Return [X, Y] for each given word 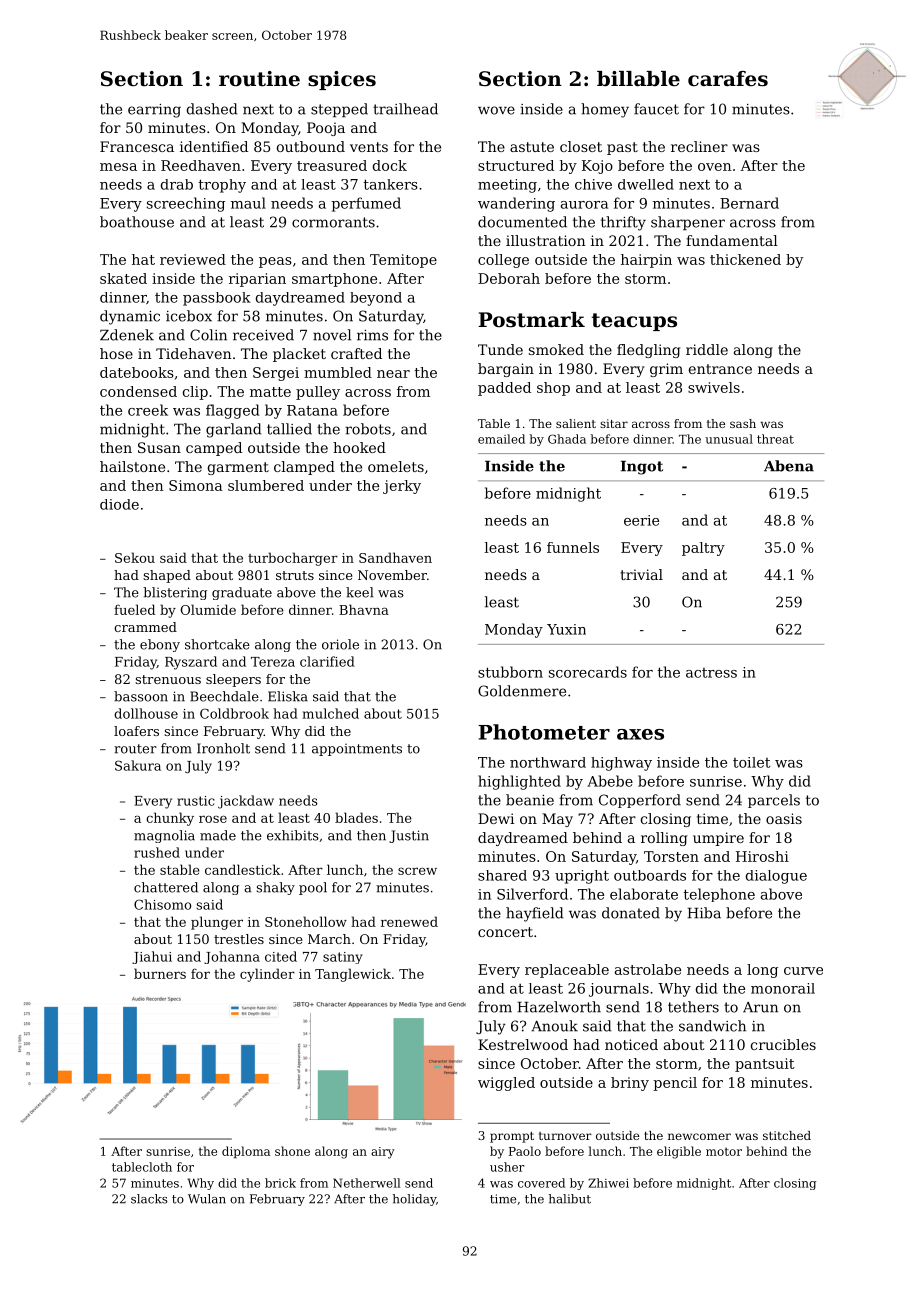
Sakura [138, 765]
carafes [728, 79]
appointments [357, 750]
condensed [138, 391]
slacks [149, 1199]
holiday [414, 1200]
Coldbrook [234, 713]
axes [640, 734]
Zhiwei [608, 1183]
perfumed [366, 204]
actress [711, 673]
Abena [789, 466]
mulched [331, 713]
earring [154, 111]
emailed [501, 439]
